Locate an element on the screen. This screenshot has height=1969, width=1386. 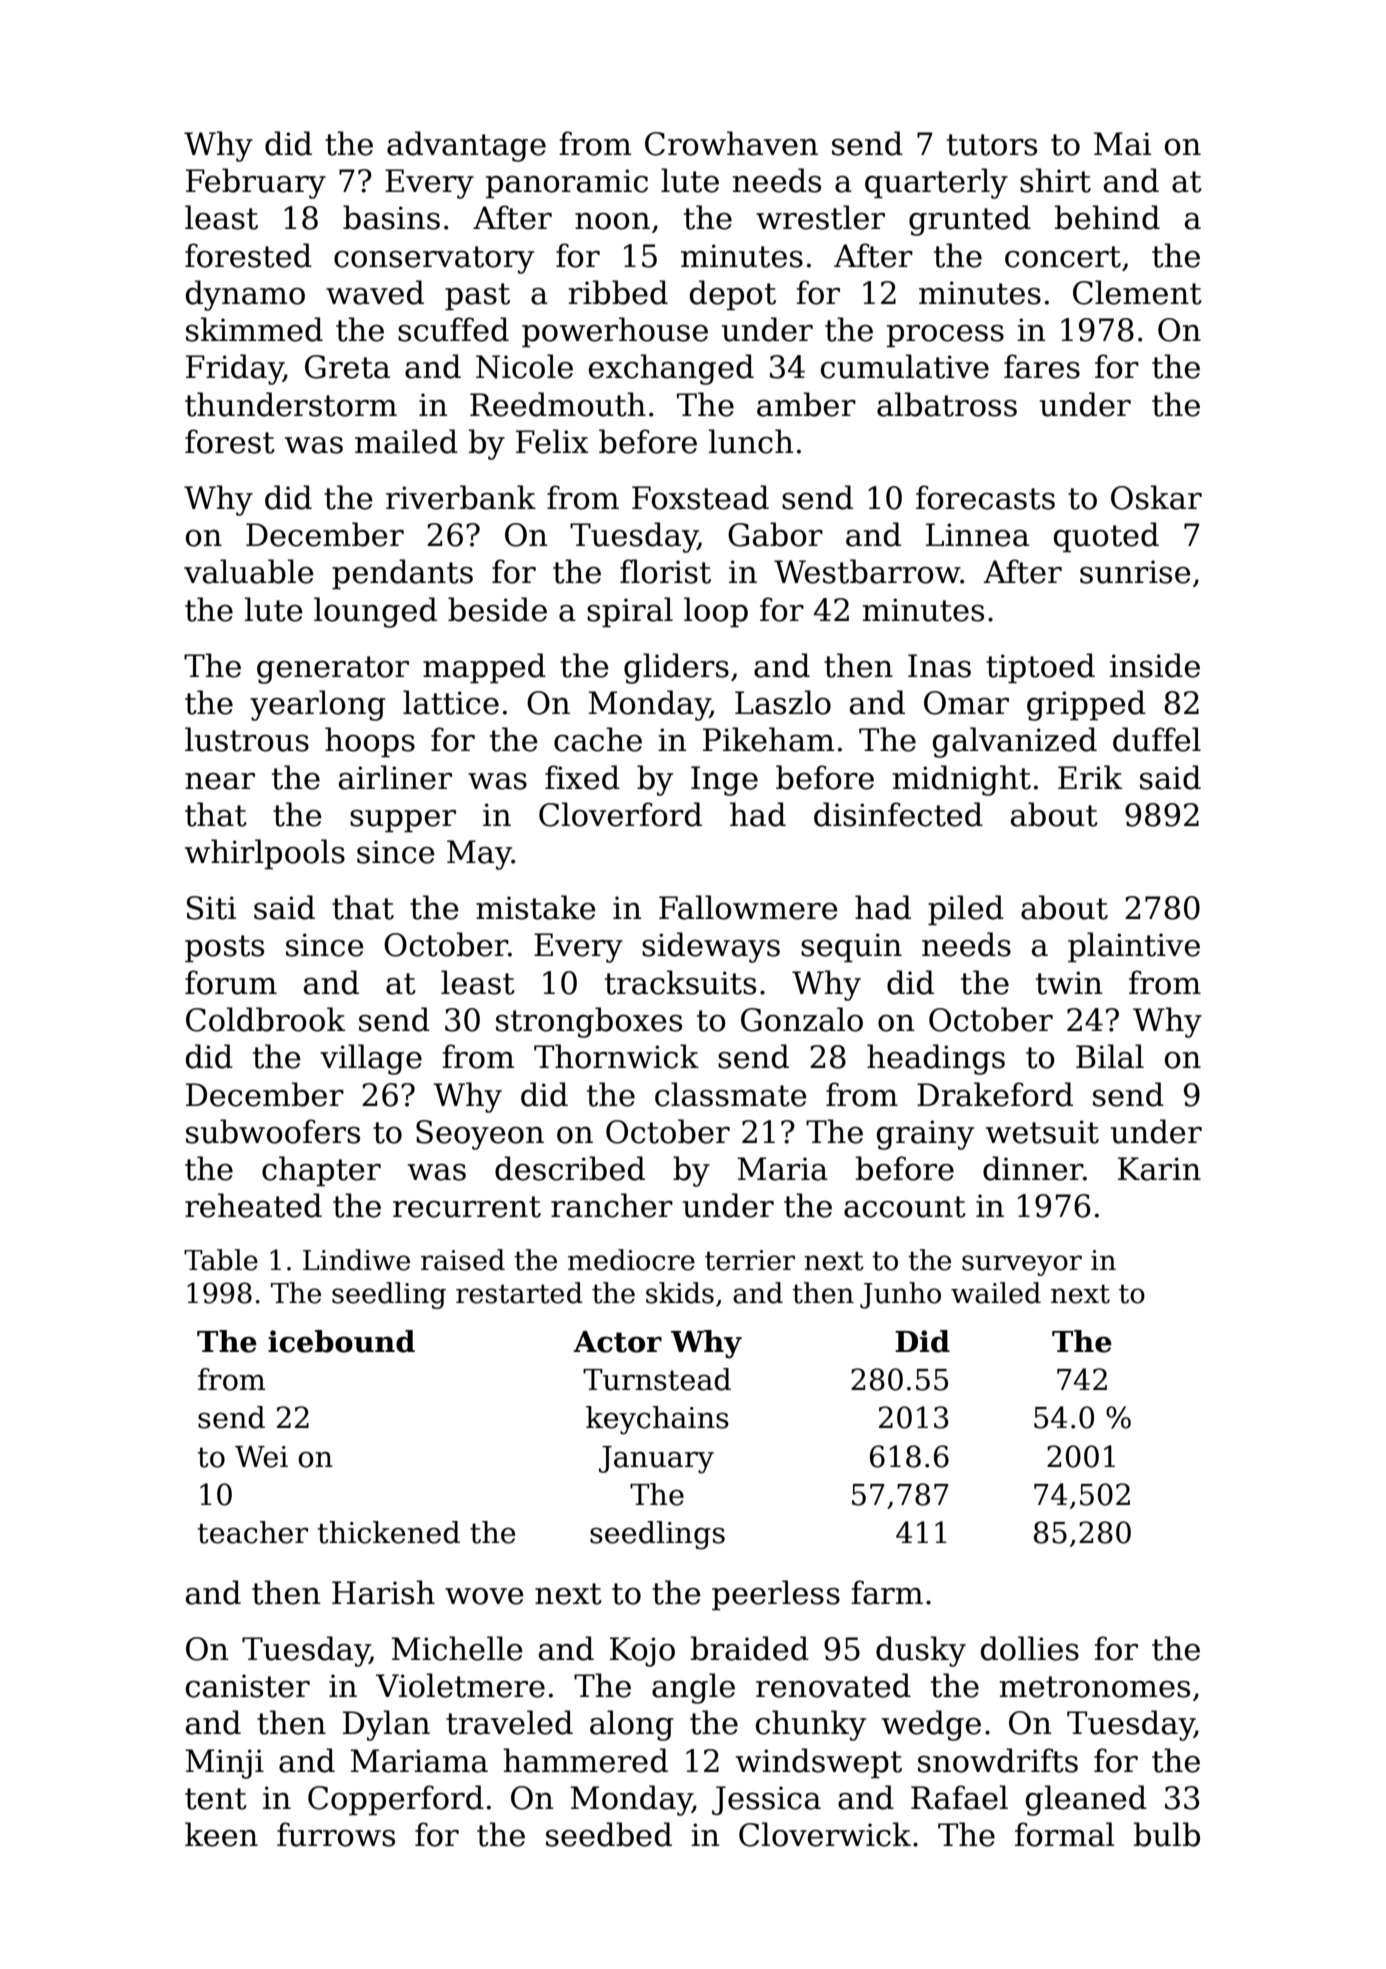
January is located at coordinates (656, 1460).
